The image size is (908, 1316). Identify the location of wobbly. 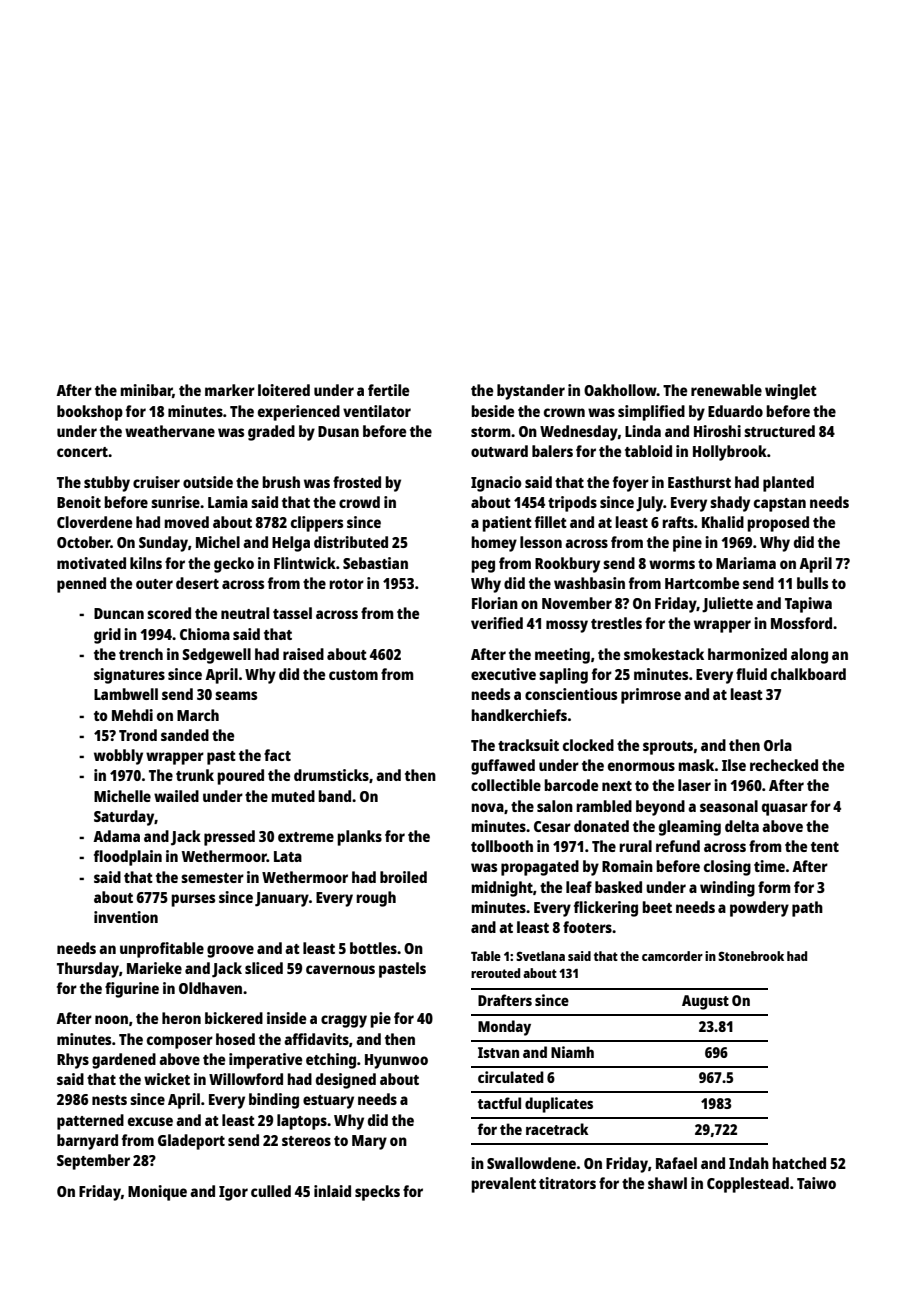
(118, 757).
